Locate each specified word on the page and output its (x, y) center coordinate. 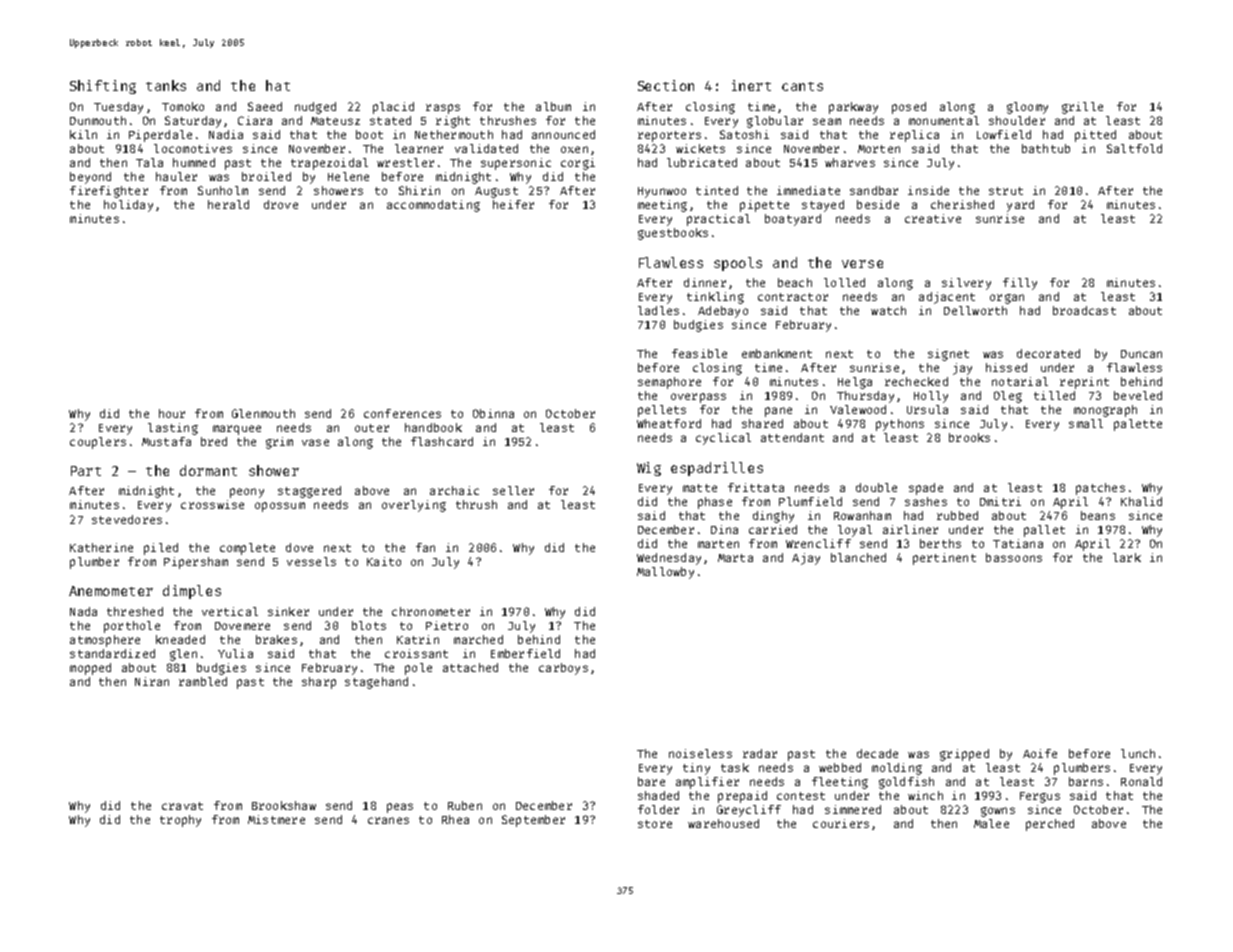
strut (1006, 191)
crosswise (212, 504)
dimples (192, 592)
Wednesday (669, 559)
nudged (315, 108)
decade (877, 753)
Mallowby (665, 573)
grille (1082, 108)
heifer (513, 204)
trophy (180, 821)
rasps (443, 109)
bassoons (1014, 557)
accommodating (433, 206)
